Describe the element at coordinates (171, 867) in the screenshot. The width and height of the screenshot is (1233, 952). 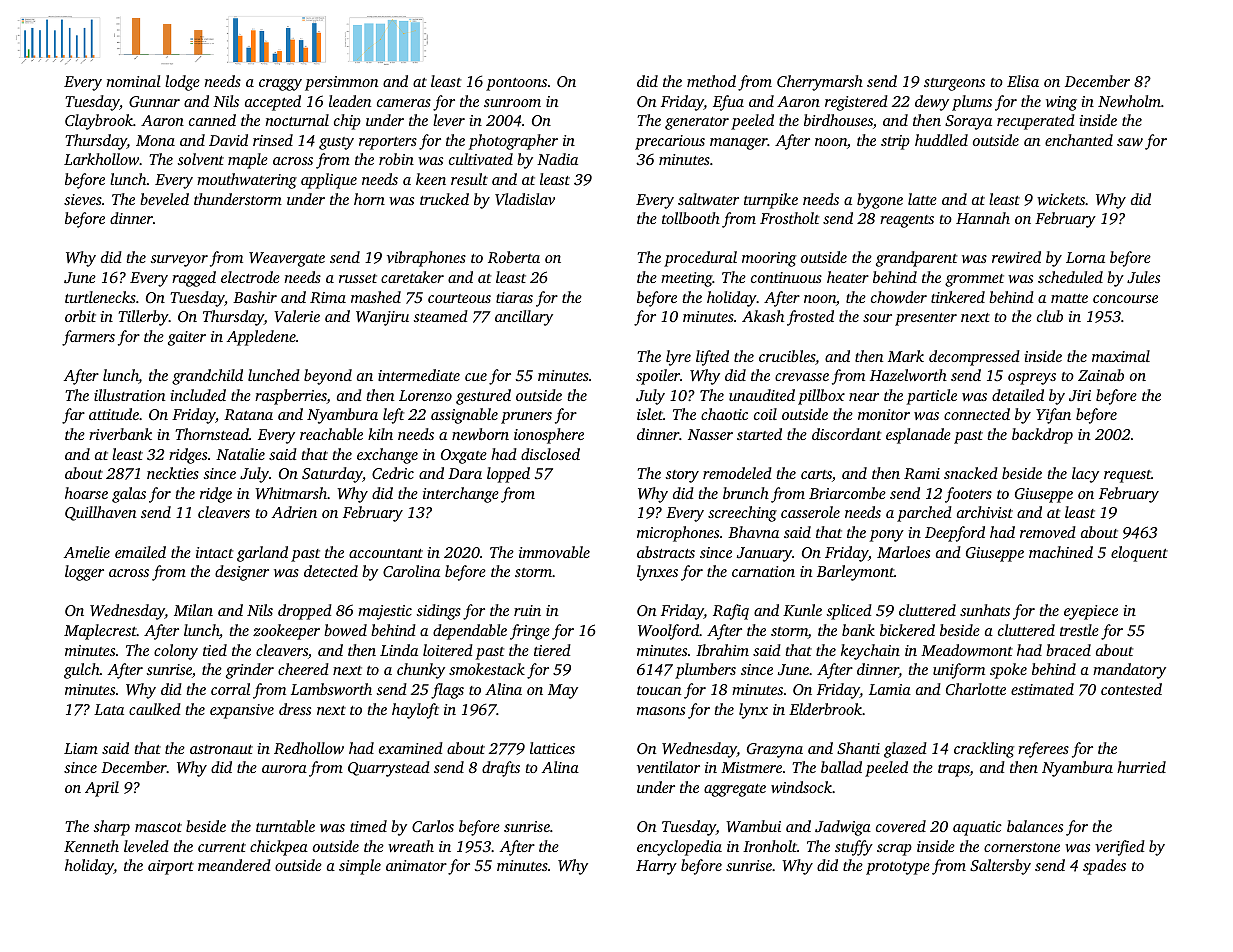
I see `airport` at that location.
